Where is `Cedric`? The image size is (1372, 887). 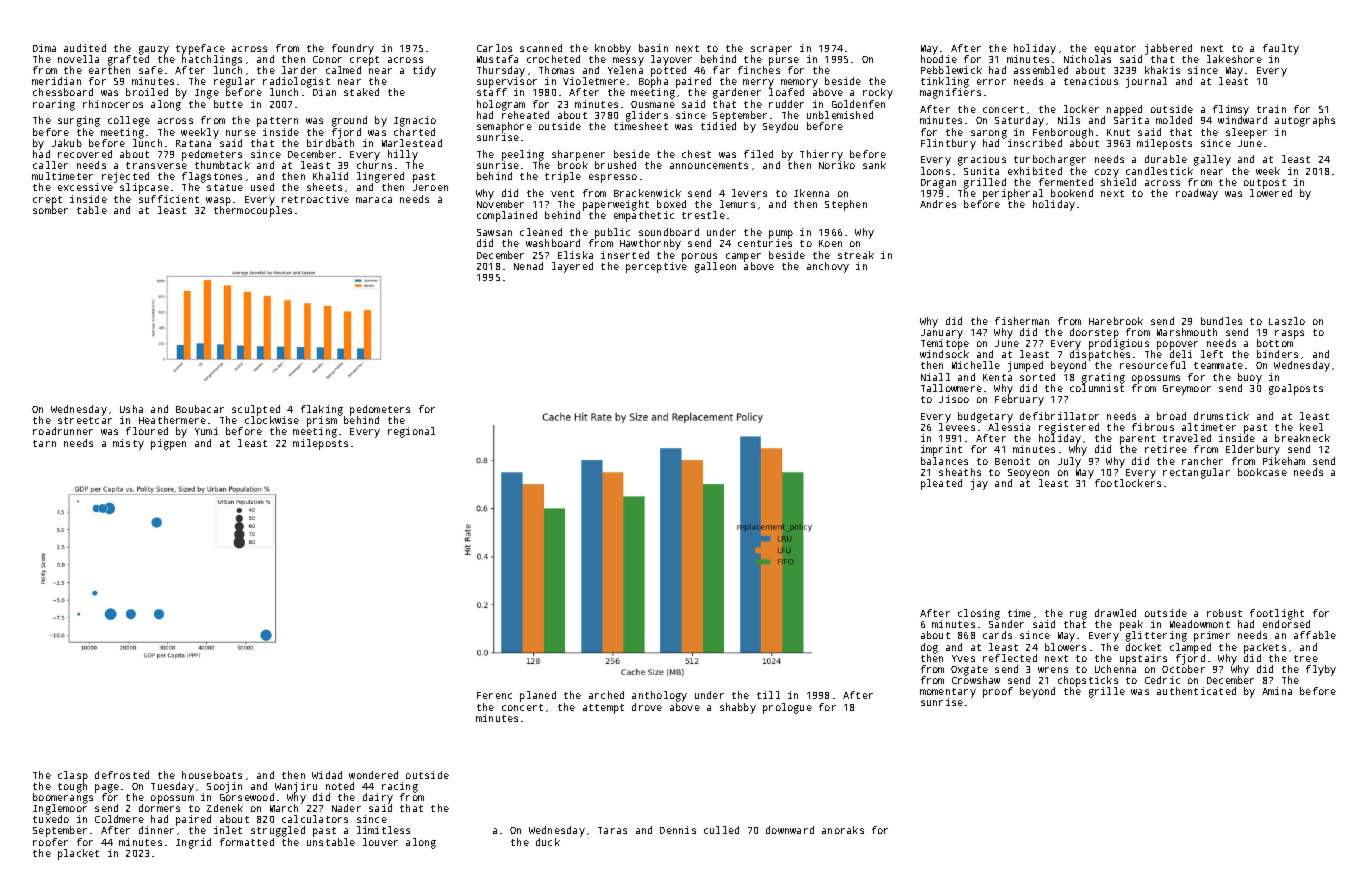
Cedric is located at coordinates (1162, 680).
